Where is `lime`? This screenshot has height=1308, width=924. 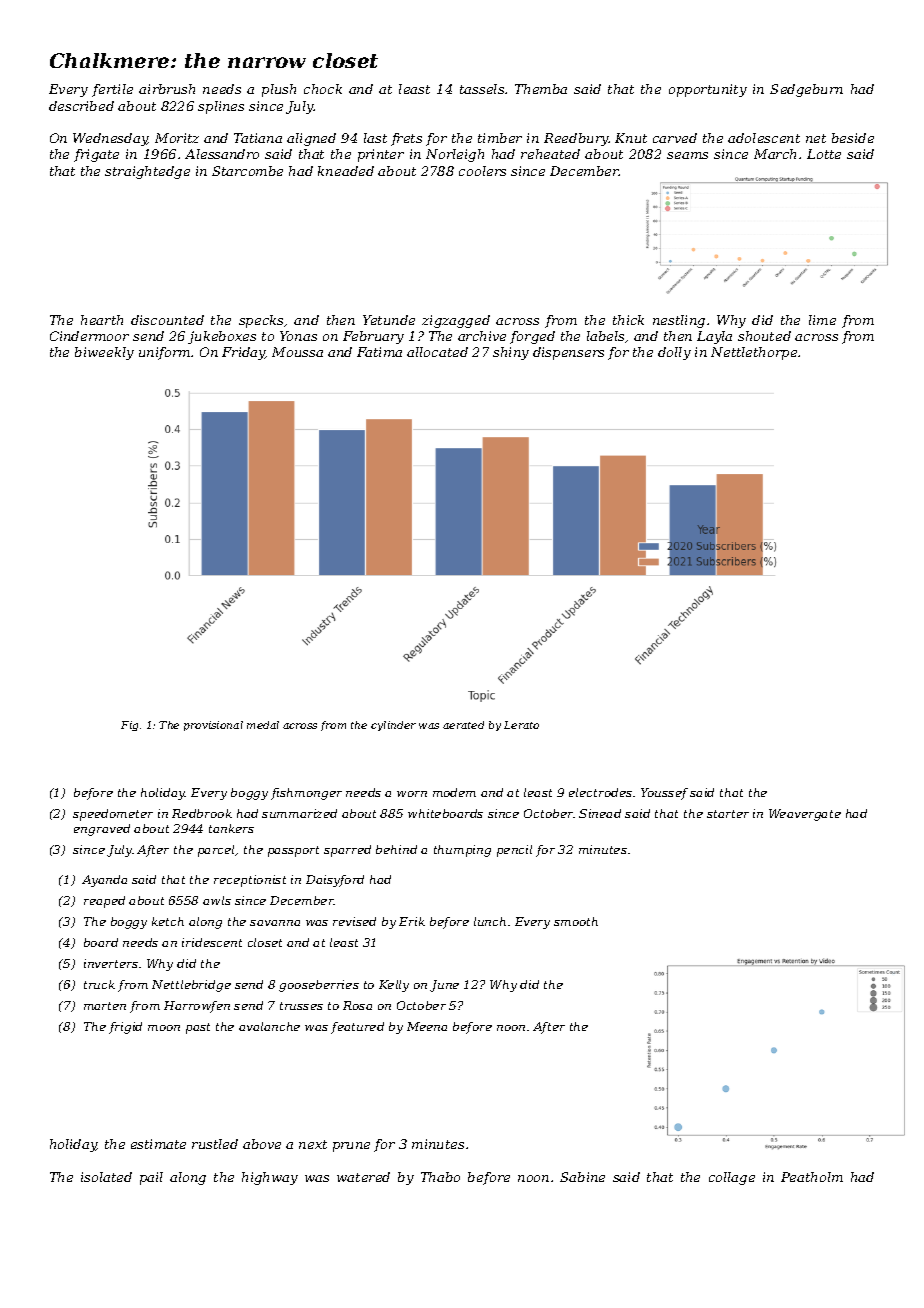
lime is located at coordinates (822, 320).
